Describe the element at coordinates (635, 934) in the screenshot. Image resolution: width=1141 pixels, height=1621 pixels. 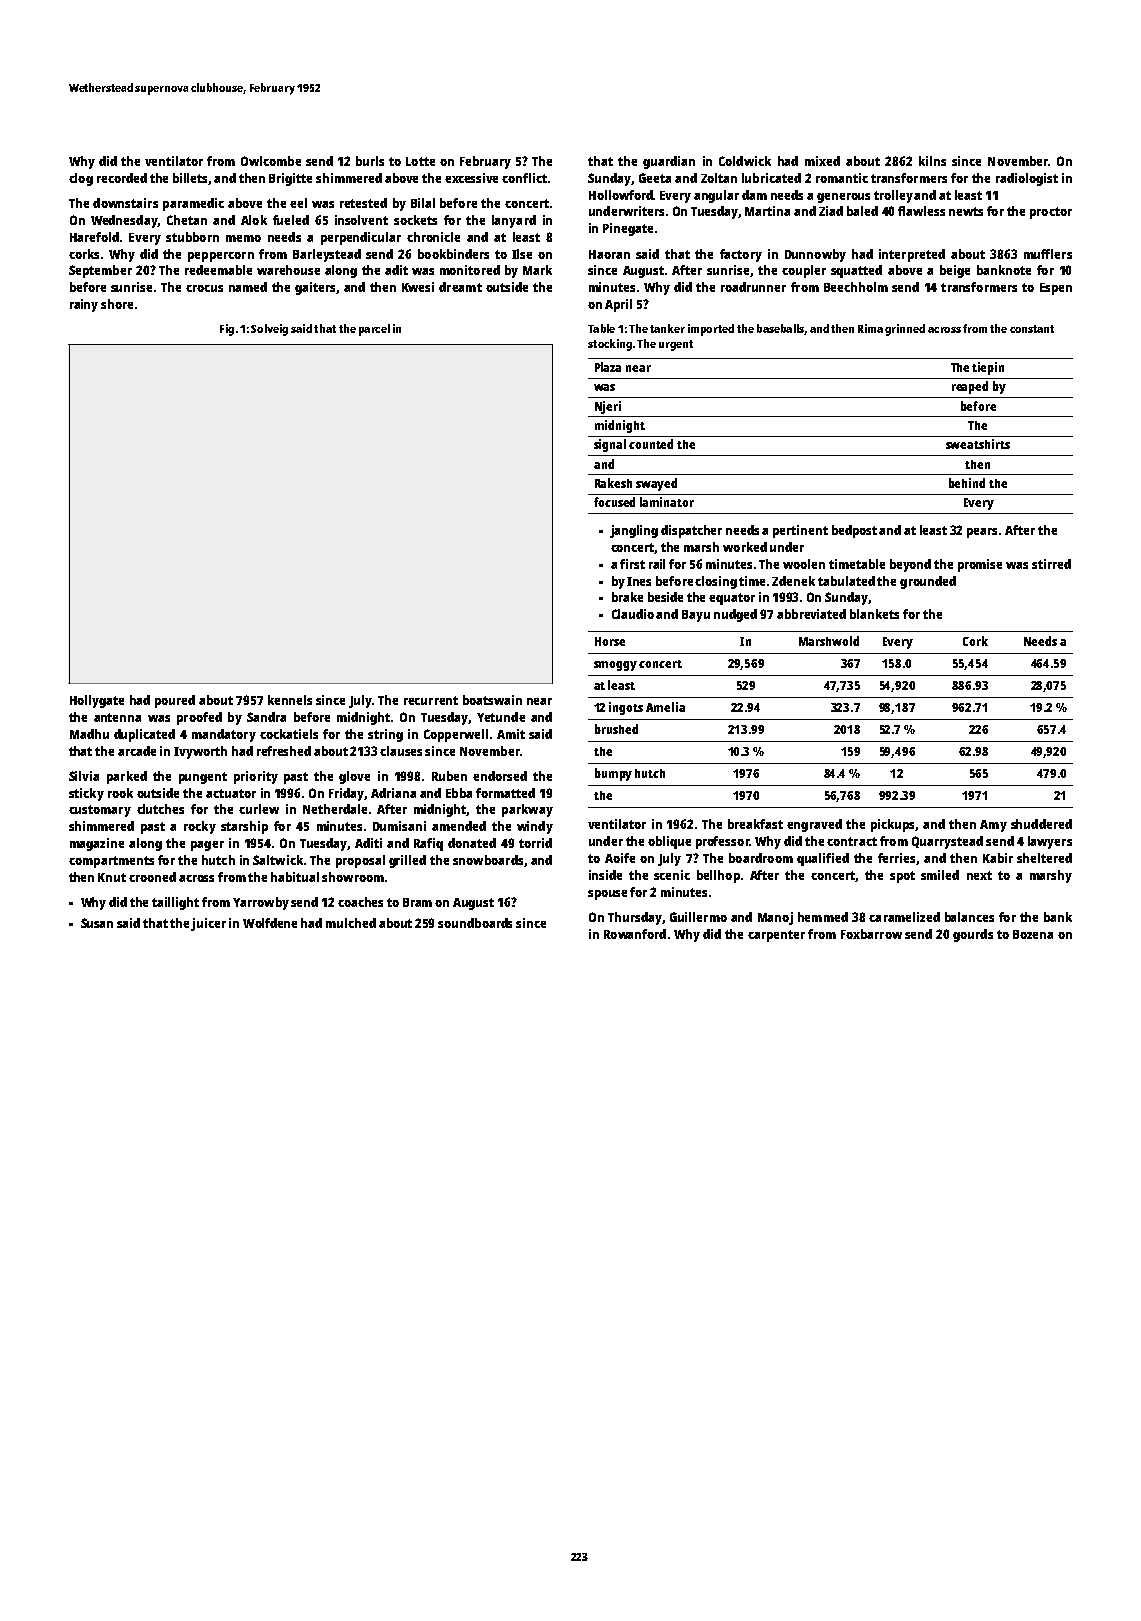
I see `Rowanford` at that location.
